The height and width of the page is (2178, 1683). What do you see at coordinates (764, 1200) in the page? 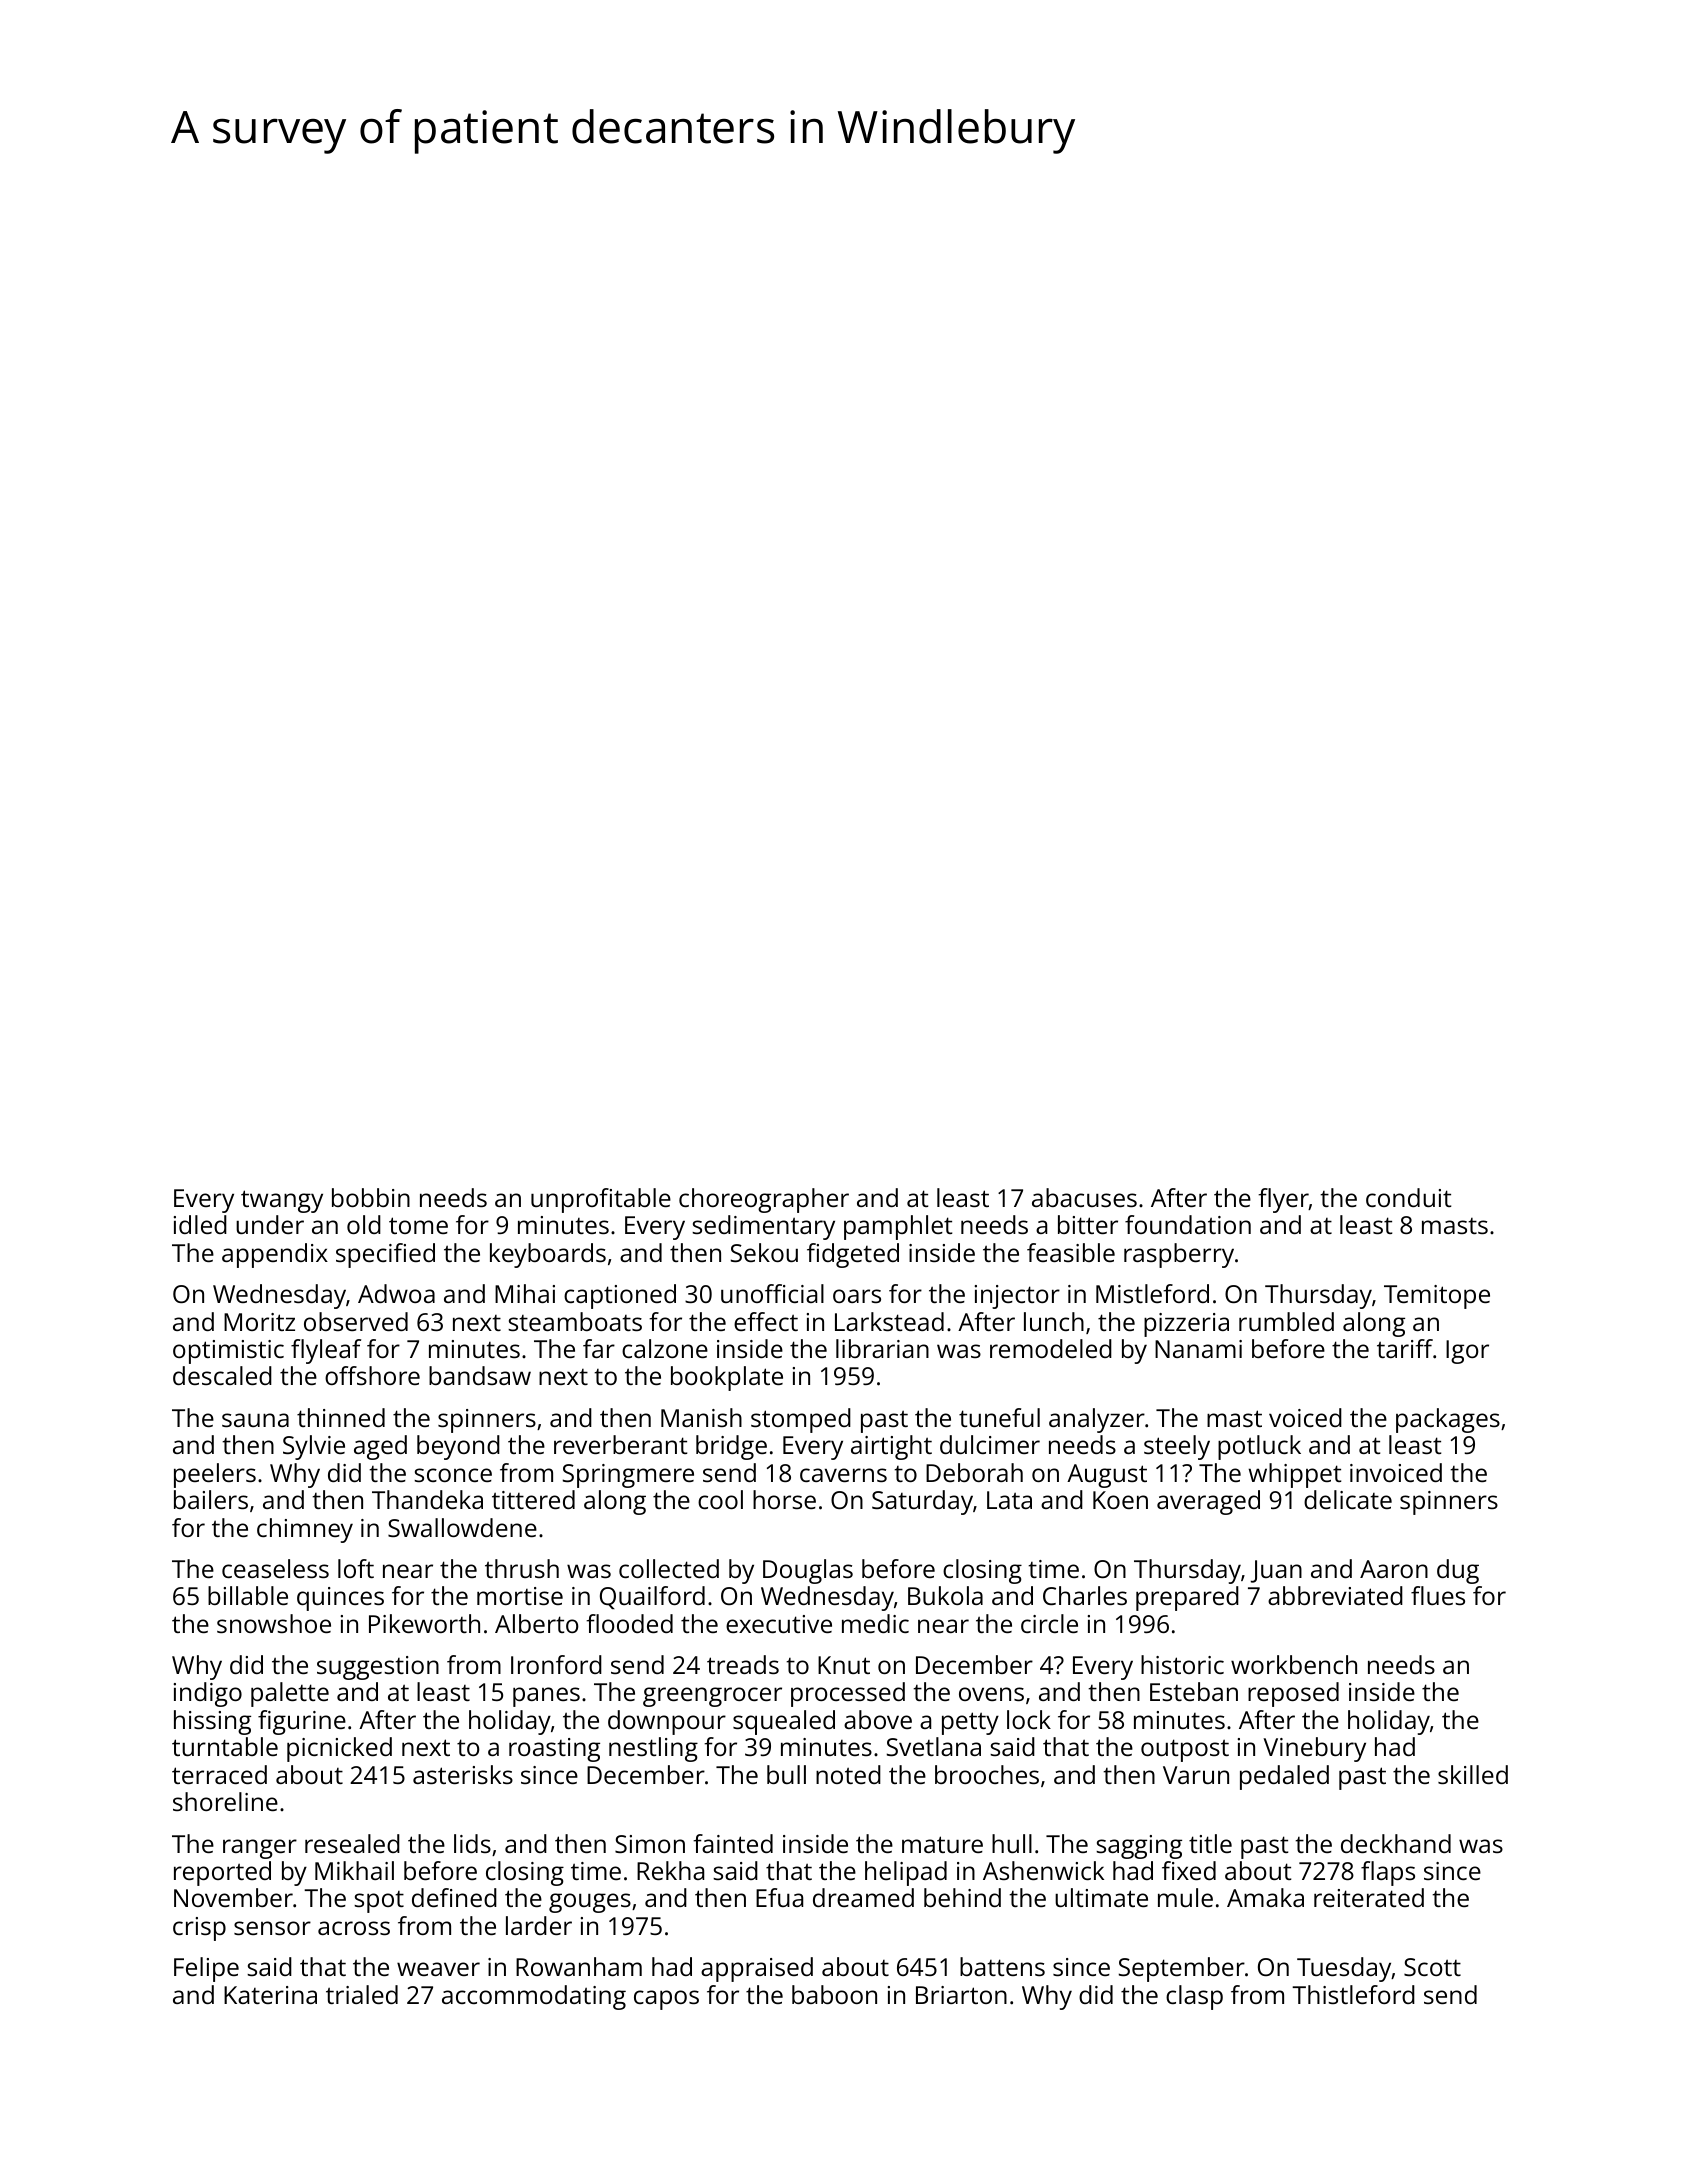
I see `choreographer` at bounding box center [764, 1200].
